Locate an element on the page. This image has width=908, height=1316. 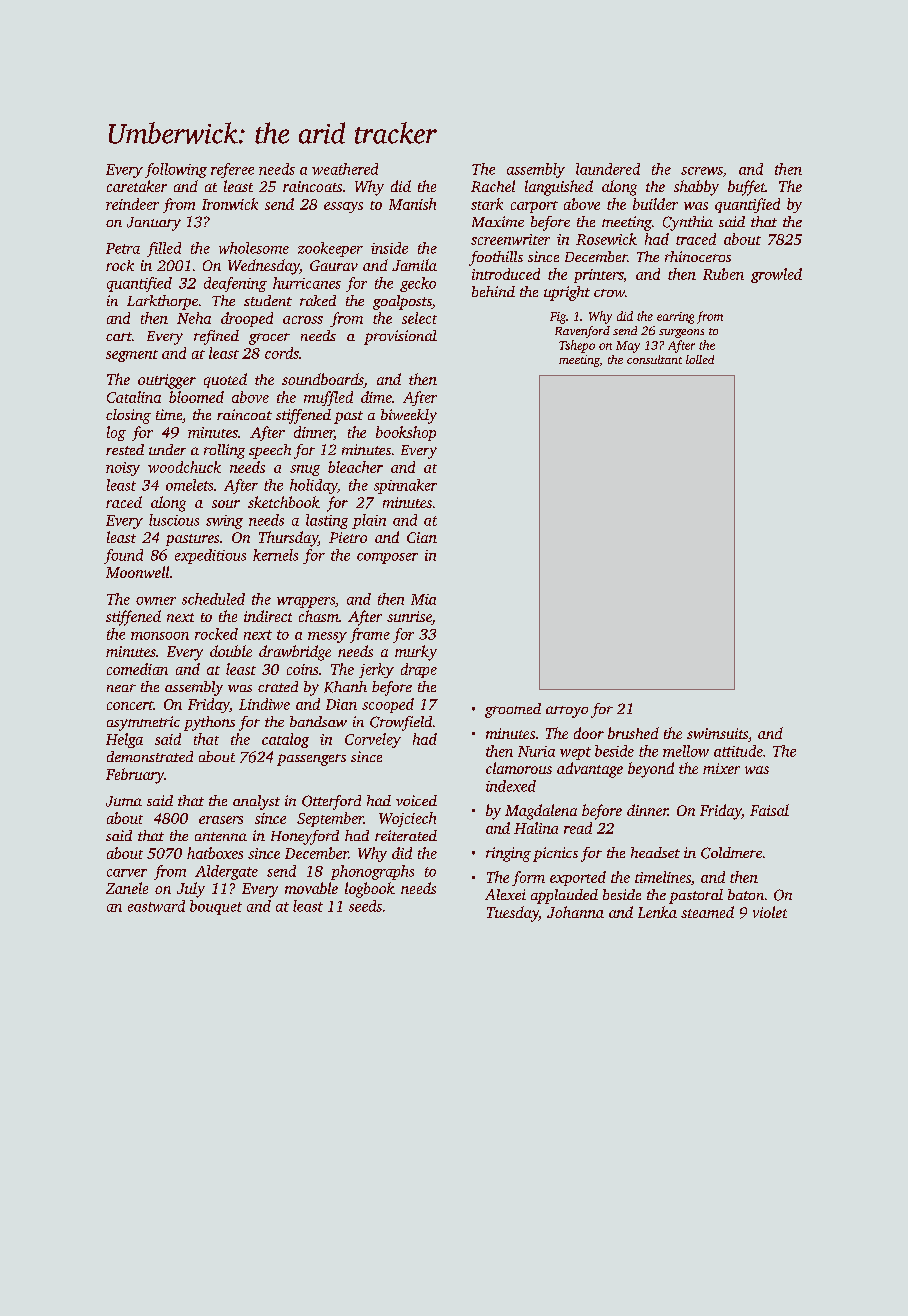
buffet is located at coordinates (746, 188).
